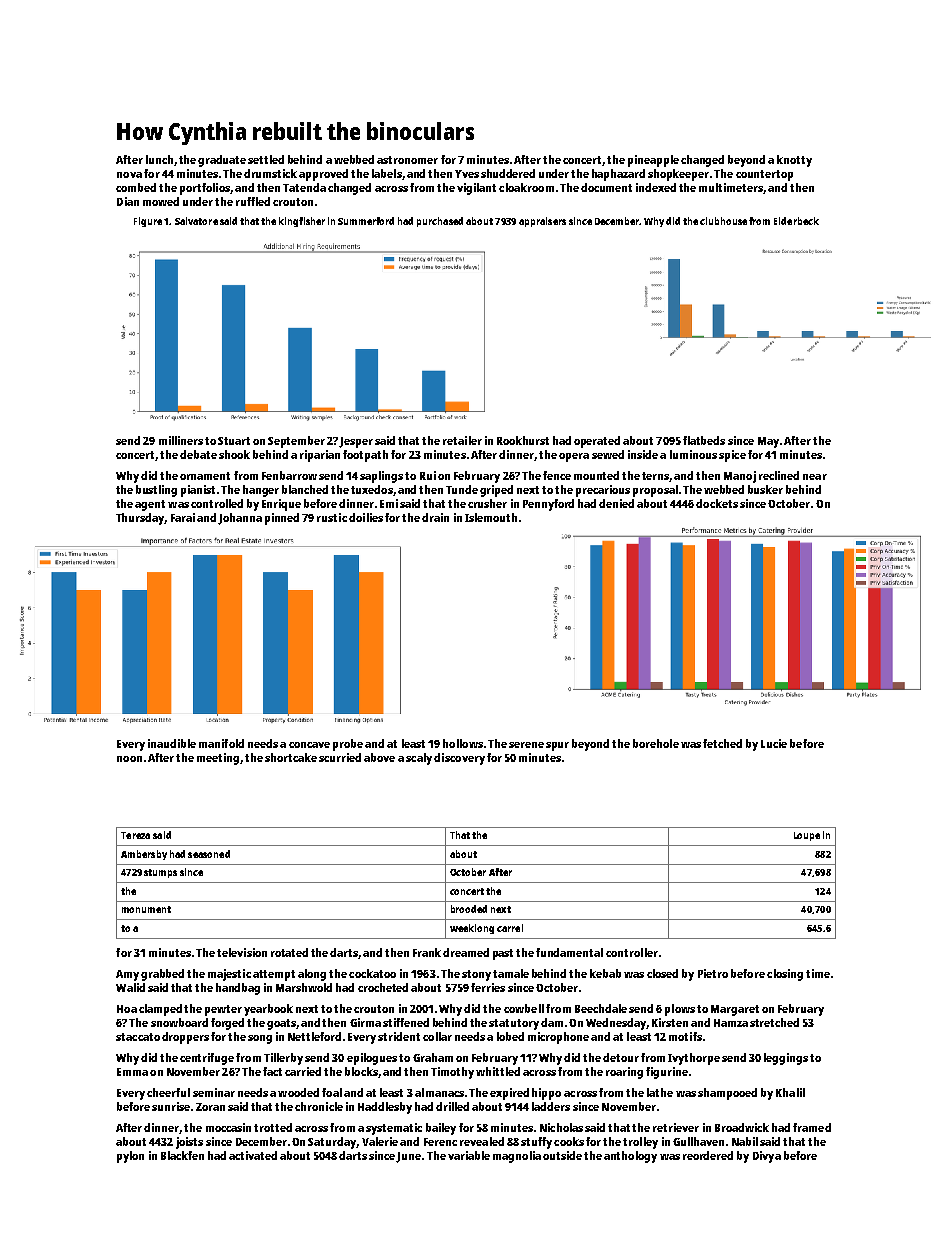 This screenshot has height=1233, width=952. Describe the element at coordinates (523, 440) in the screenshot. I see `Rookhurst` at that location.
